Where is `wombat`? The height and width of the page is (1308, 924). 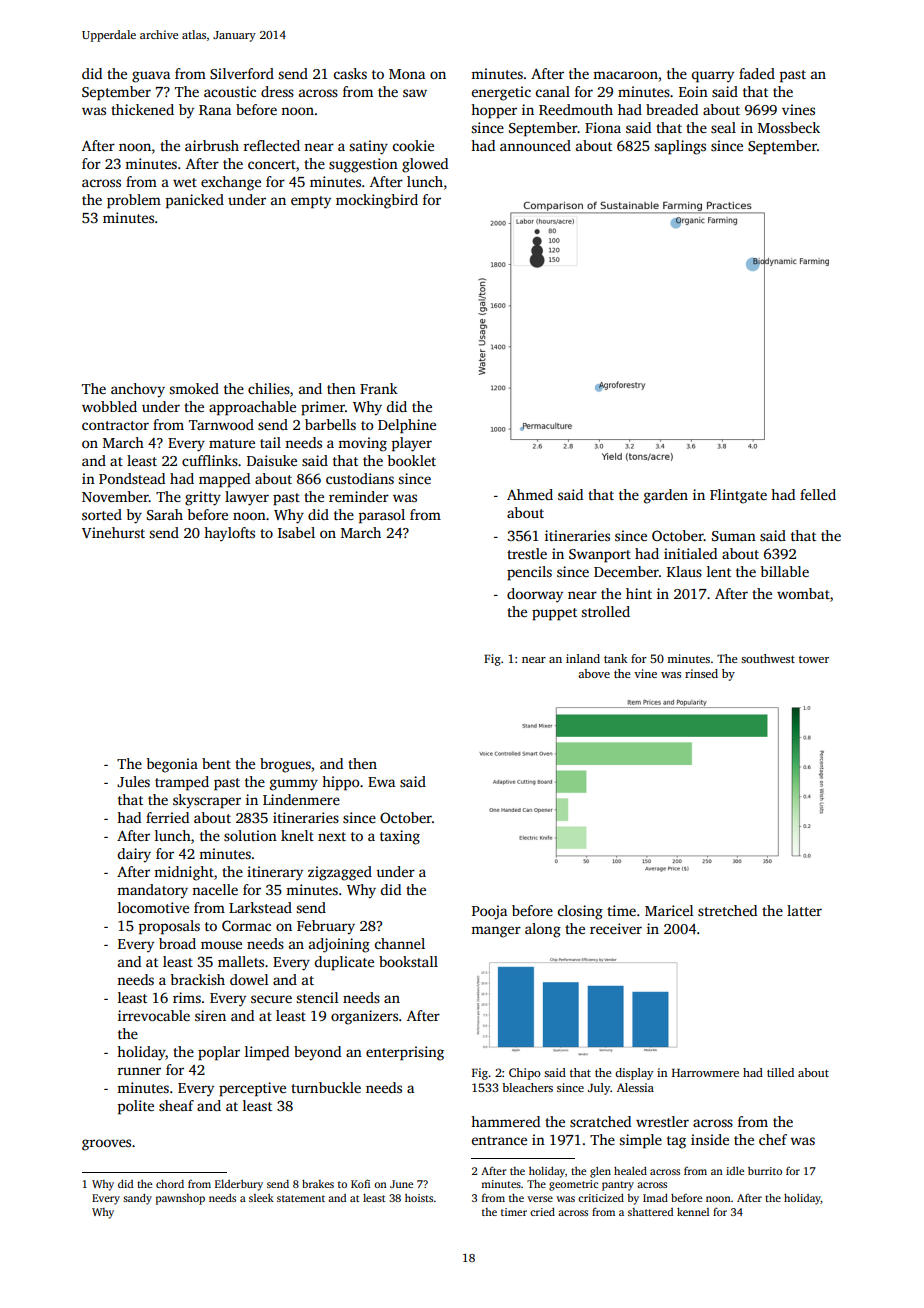 wombat is located at coordinates (803, 593).
